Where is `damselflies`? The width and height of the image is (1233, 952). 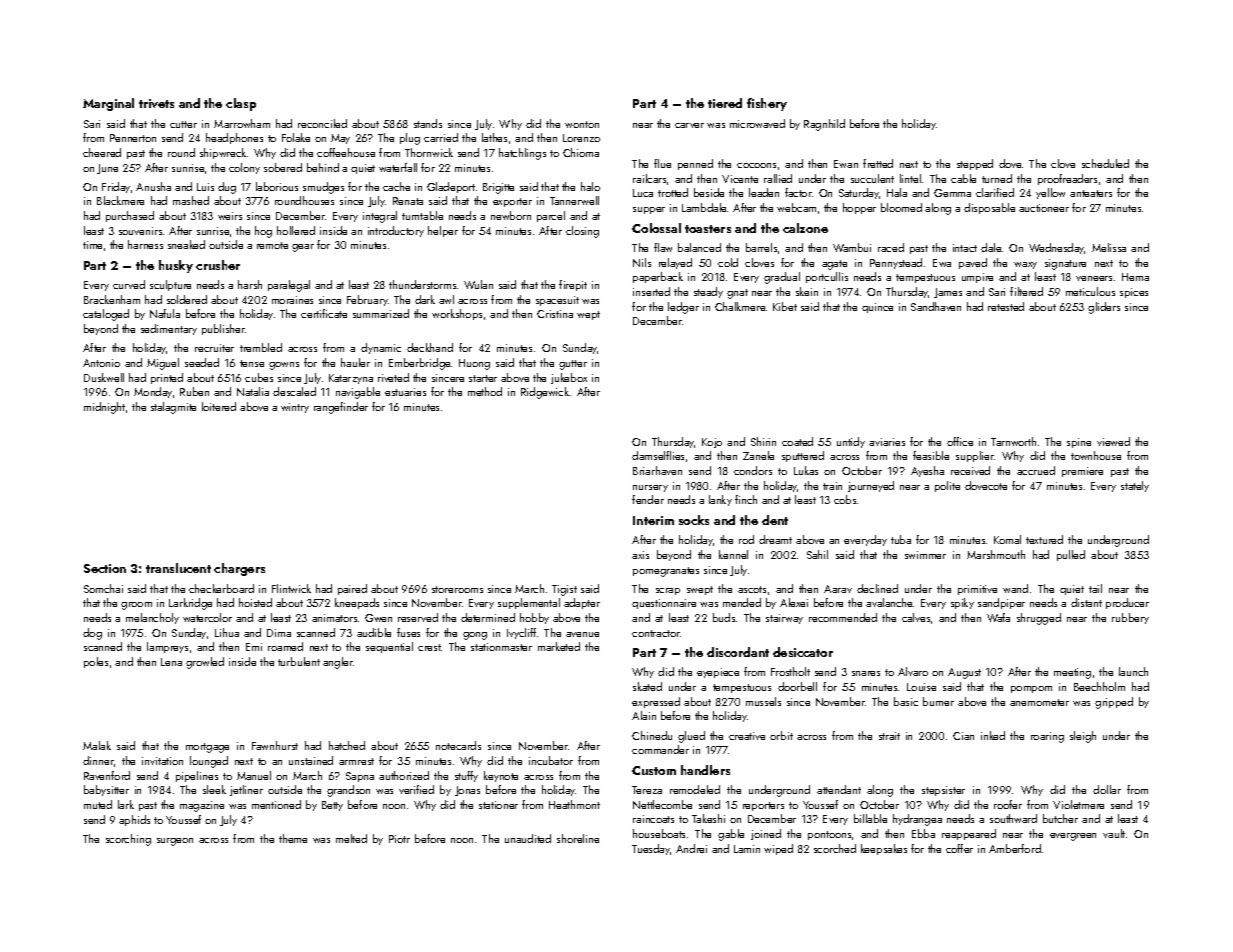 damselflies is located at coordinates (658, 455).
